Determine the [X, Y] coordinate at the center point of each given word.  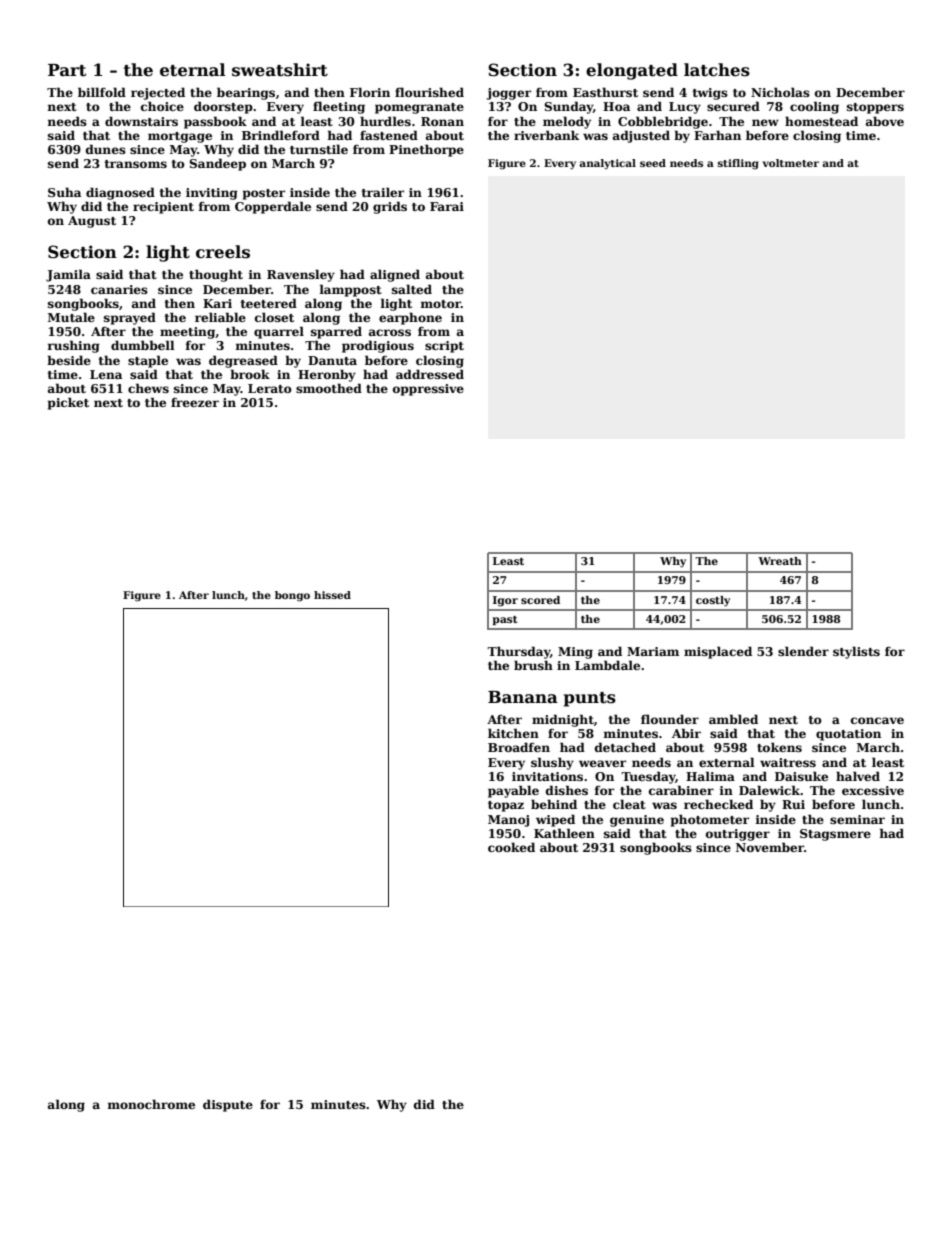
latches [717, 70]
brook [250, 374]
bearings [246, 93]
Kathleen [564, 833]
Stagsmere [835, 835]
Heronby [327, 375]
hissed [332, 595]
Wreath [780, 561]
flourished [429, 92]
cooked [511, 847]
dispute [228, 1105]
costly [713, 601]
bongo [292, 596]
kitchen [513, 733]
